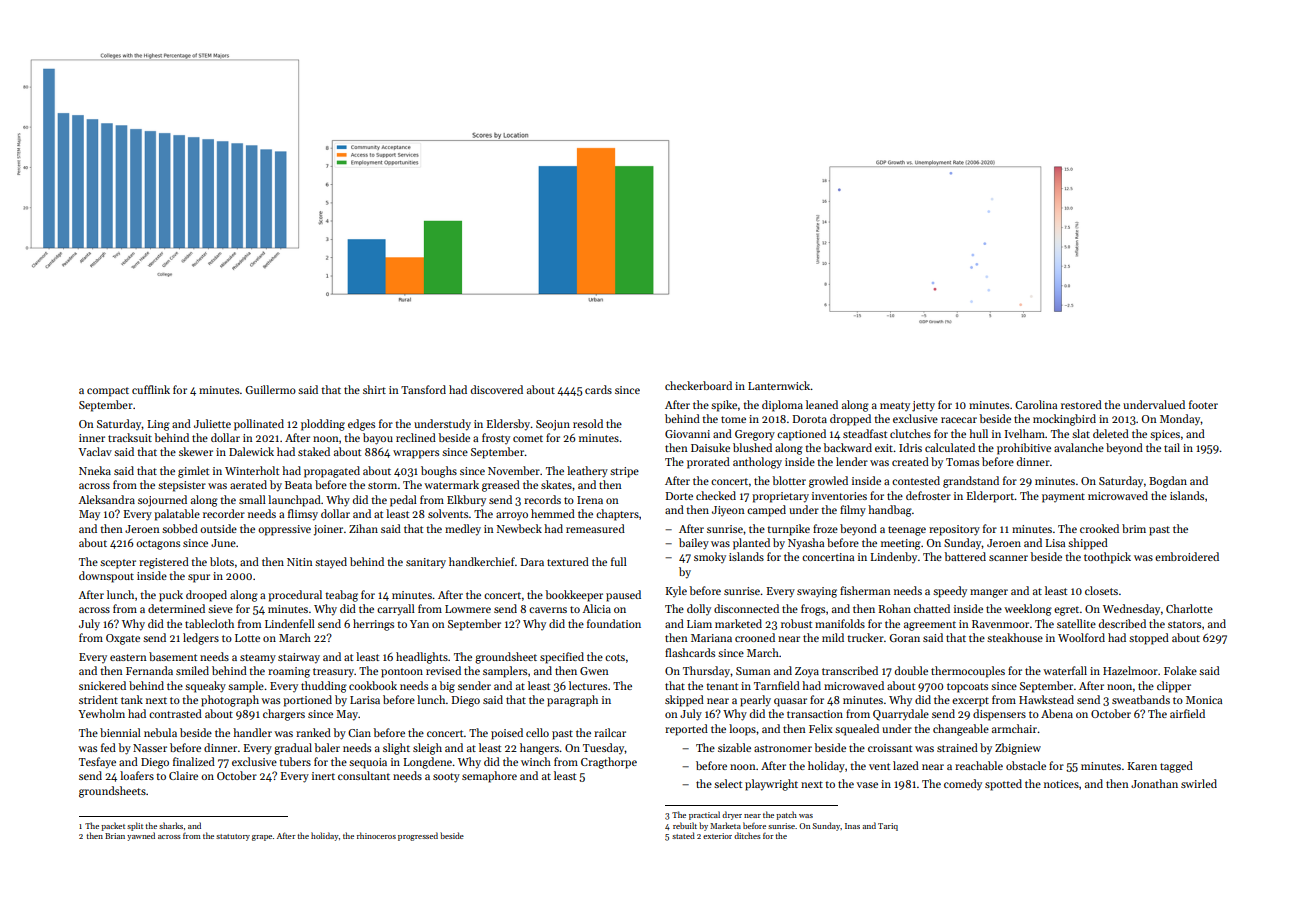 This screenshot has width=1308, height=924. Describe the element at coordinates (108, 392) in the screenshot. I see `compact` at that location.
